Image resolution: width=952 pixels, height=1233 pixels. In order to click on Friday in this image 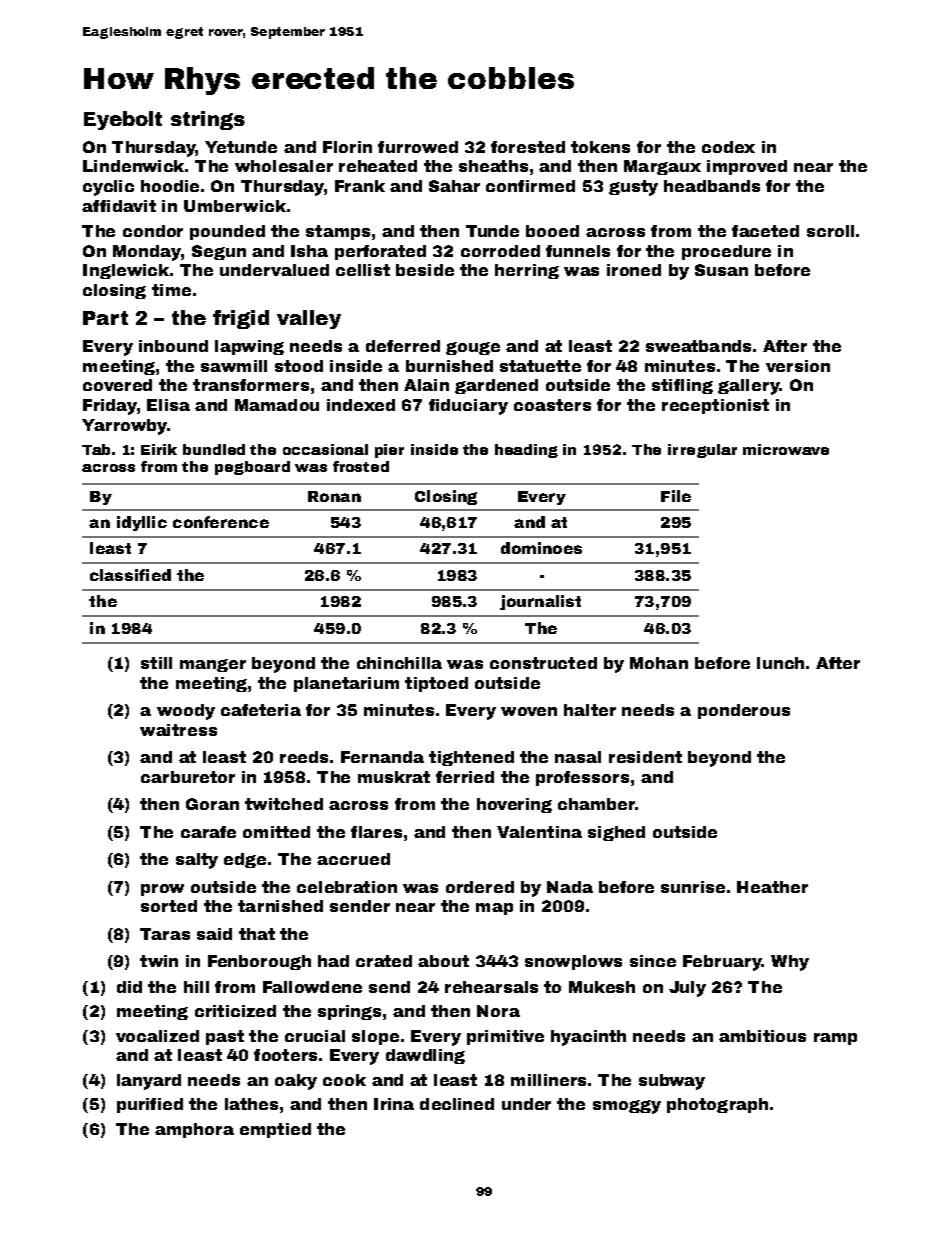, I will do `click(110, 407)`.
